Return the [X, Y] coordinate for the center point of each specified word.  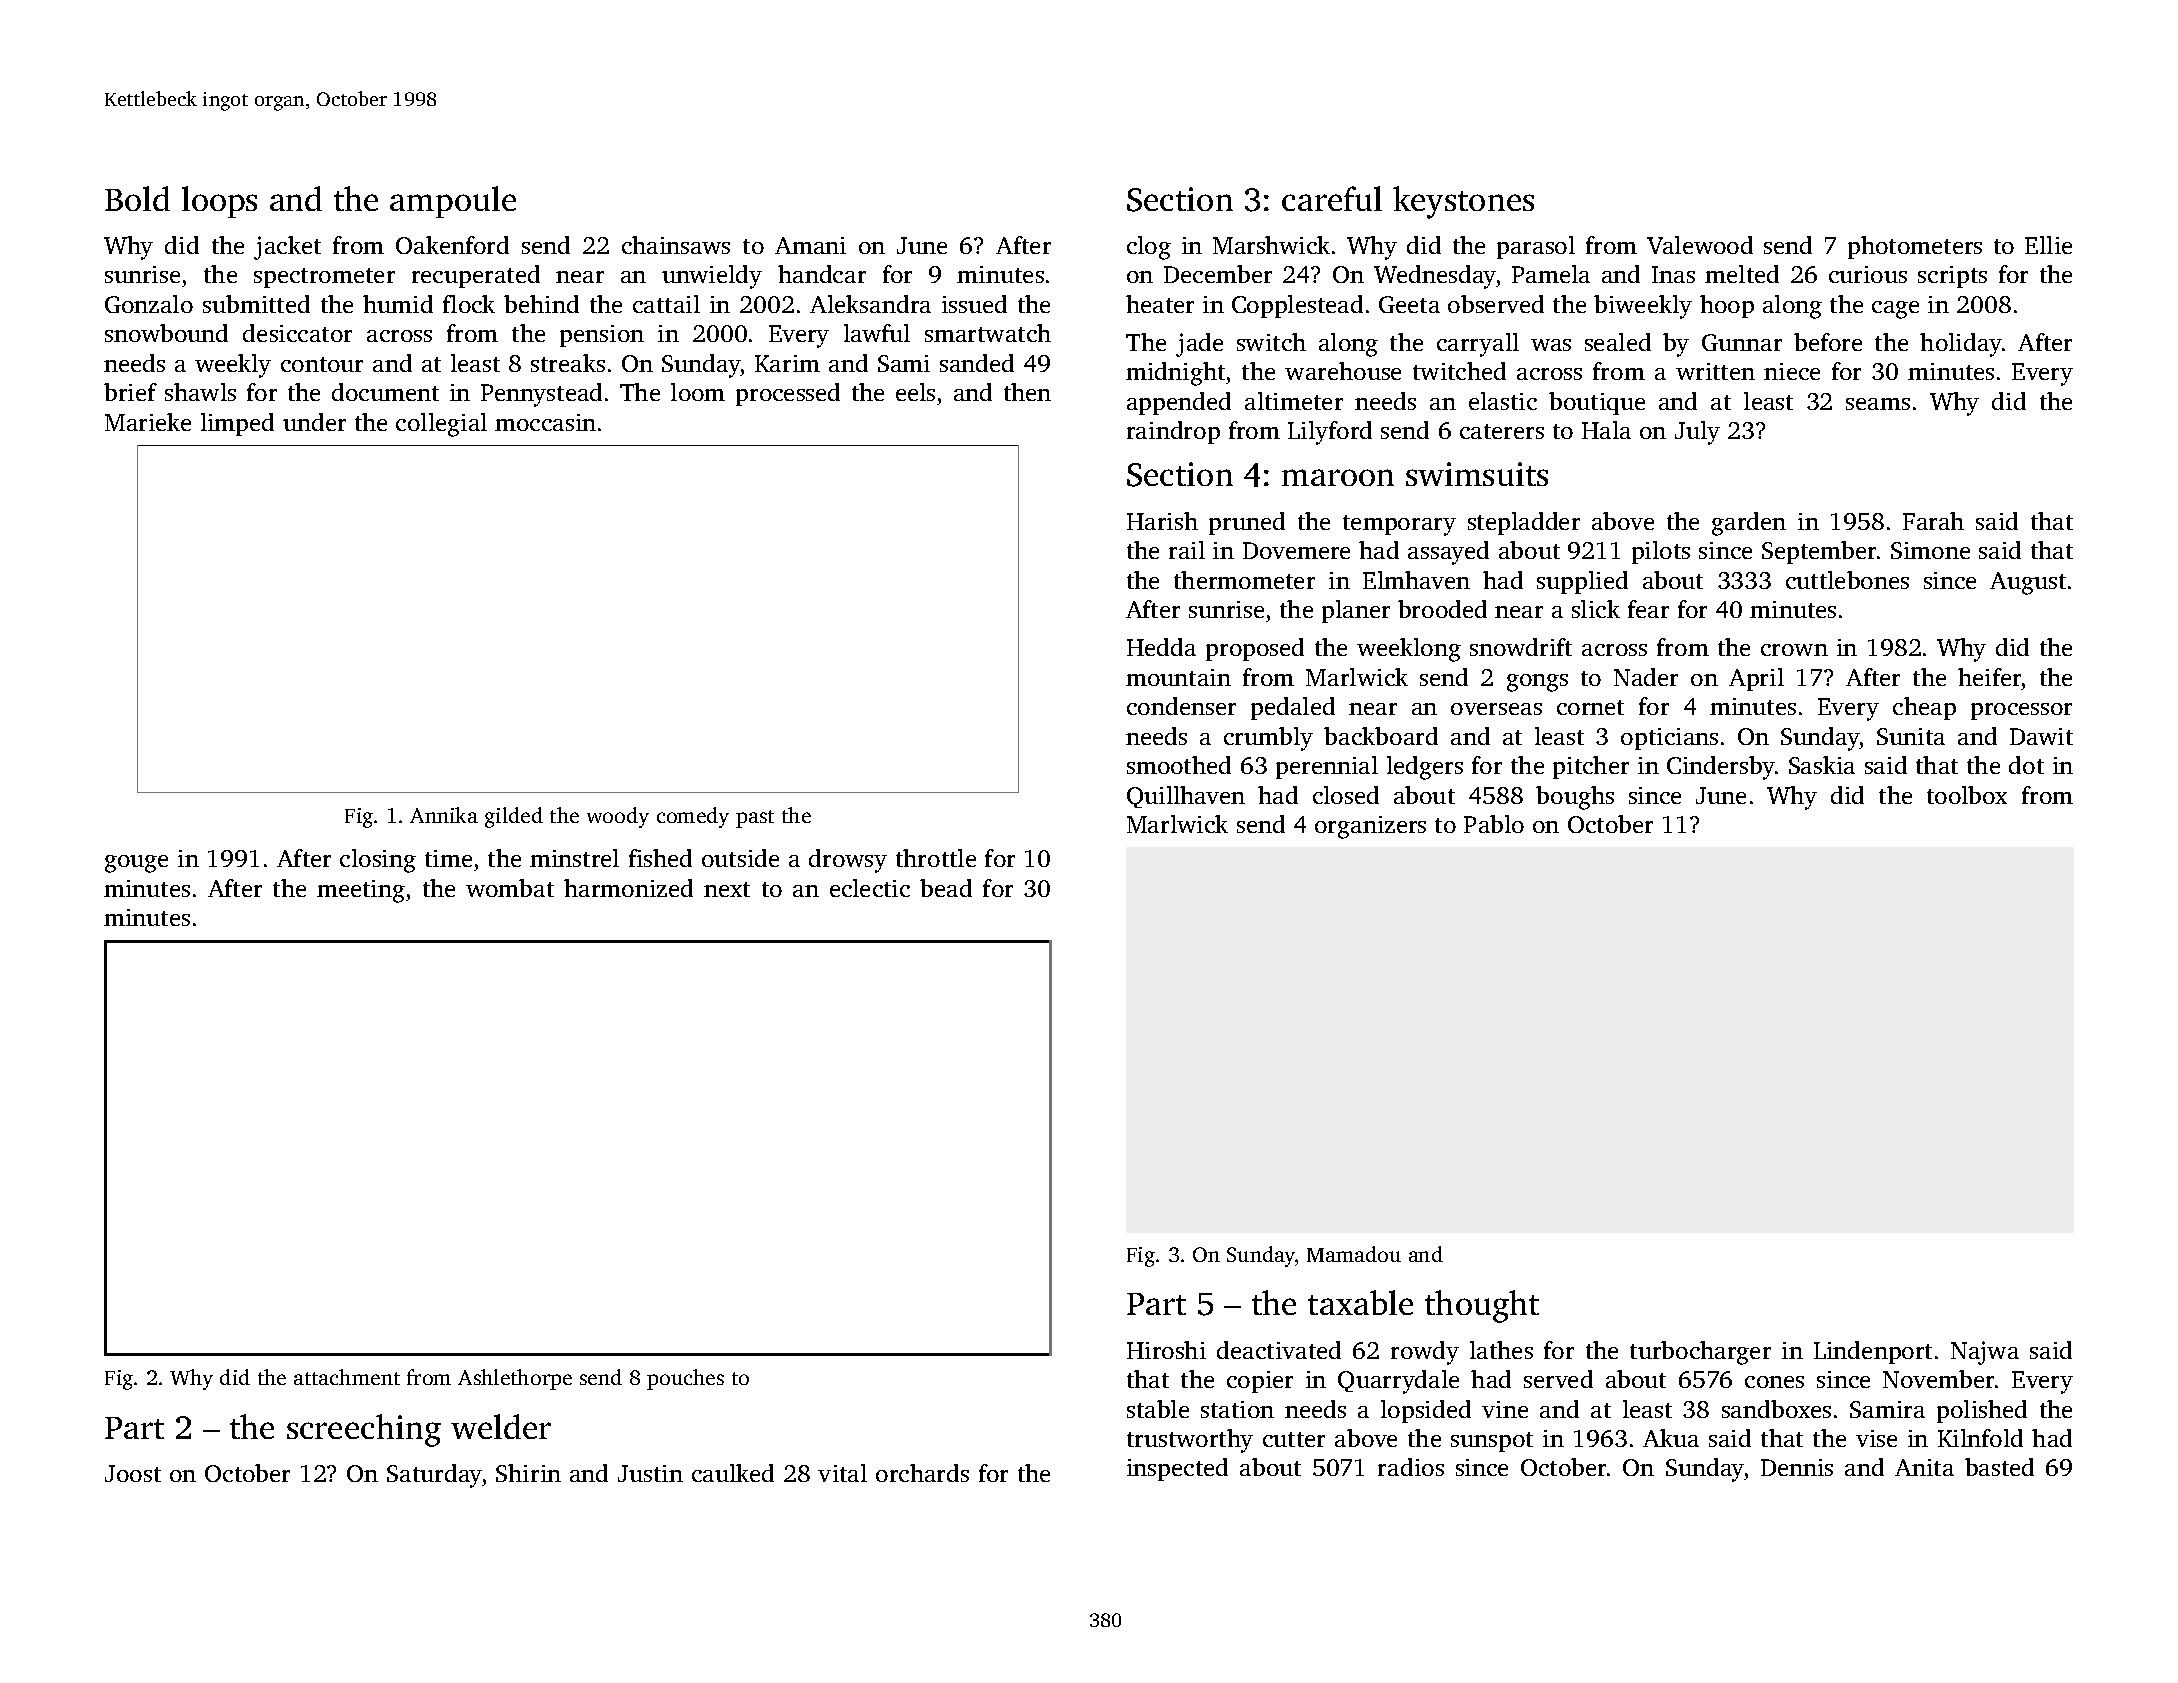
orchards [922, 1473]
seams [1878, 404]
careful [1332, 198]
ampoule [453, 202]
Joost [133, 1473]
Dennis [1797, 1467]
